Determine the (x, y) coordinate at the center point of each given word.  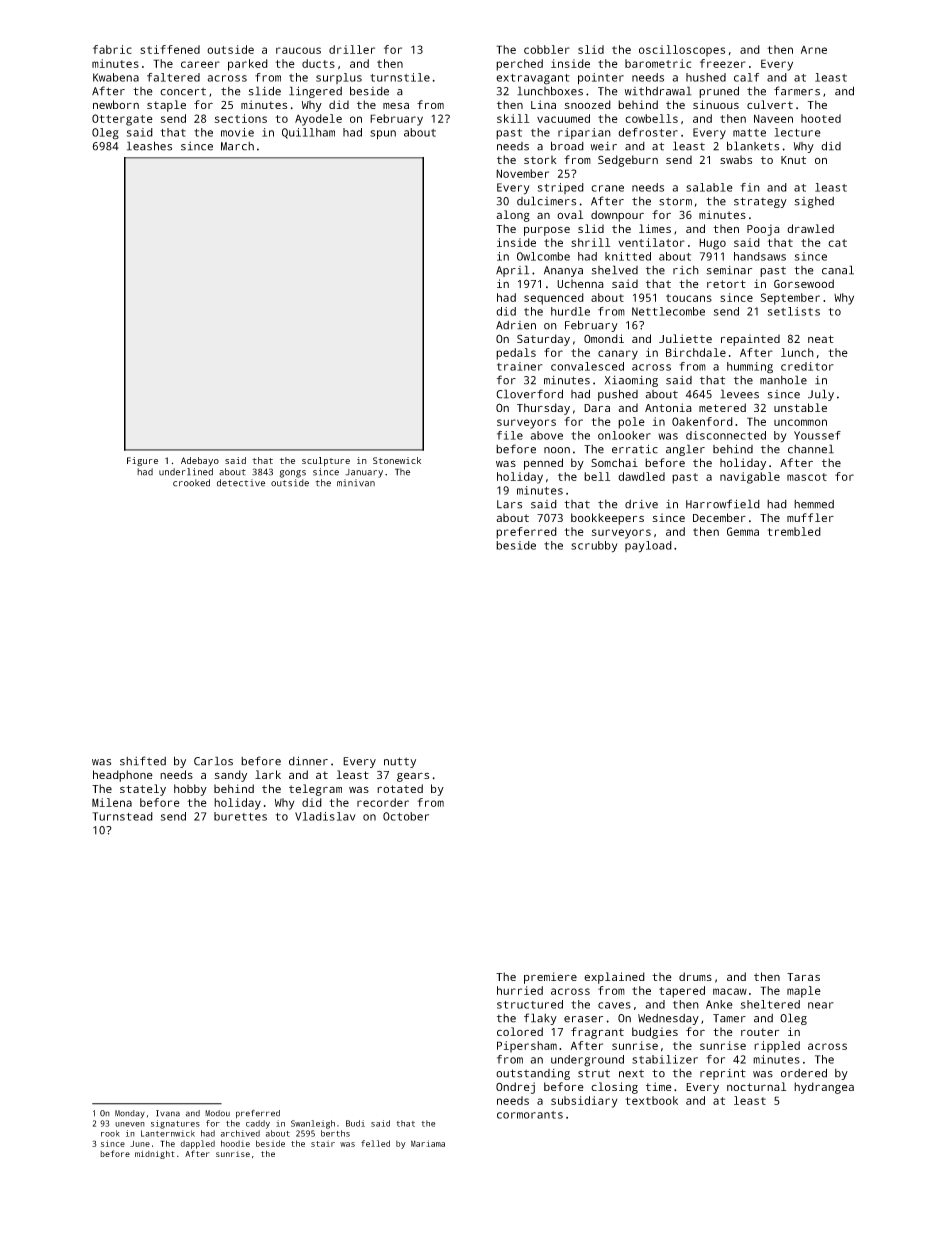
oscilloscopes (682, 51)
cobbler (547, 49)
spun (383, 135)
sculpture (326, 461)
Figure (142, 462)
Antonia (668, 407)
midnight (155, 1155)
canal (838, 270)
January (364, 473)
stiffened (170, 49)
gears (413, 777)
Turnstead (122, 816)
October (406, 816)
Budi (355, 1123)
